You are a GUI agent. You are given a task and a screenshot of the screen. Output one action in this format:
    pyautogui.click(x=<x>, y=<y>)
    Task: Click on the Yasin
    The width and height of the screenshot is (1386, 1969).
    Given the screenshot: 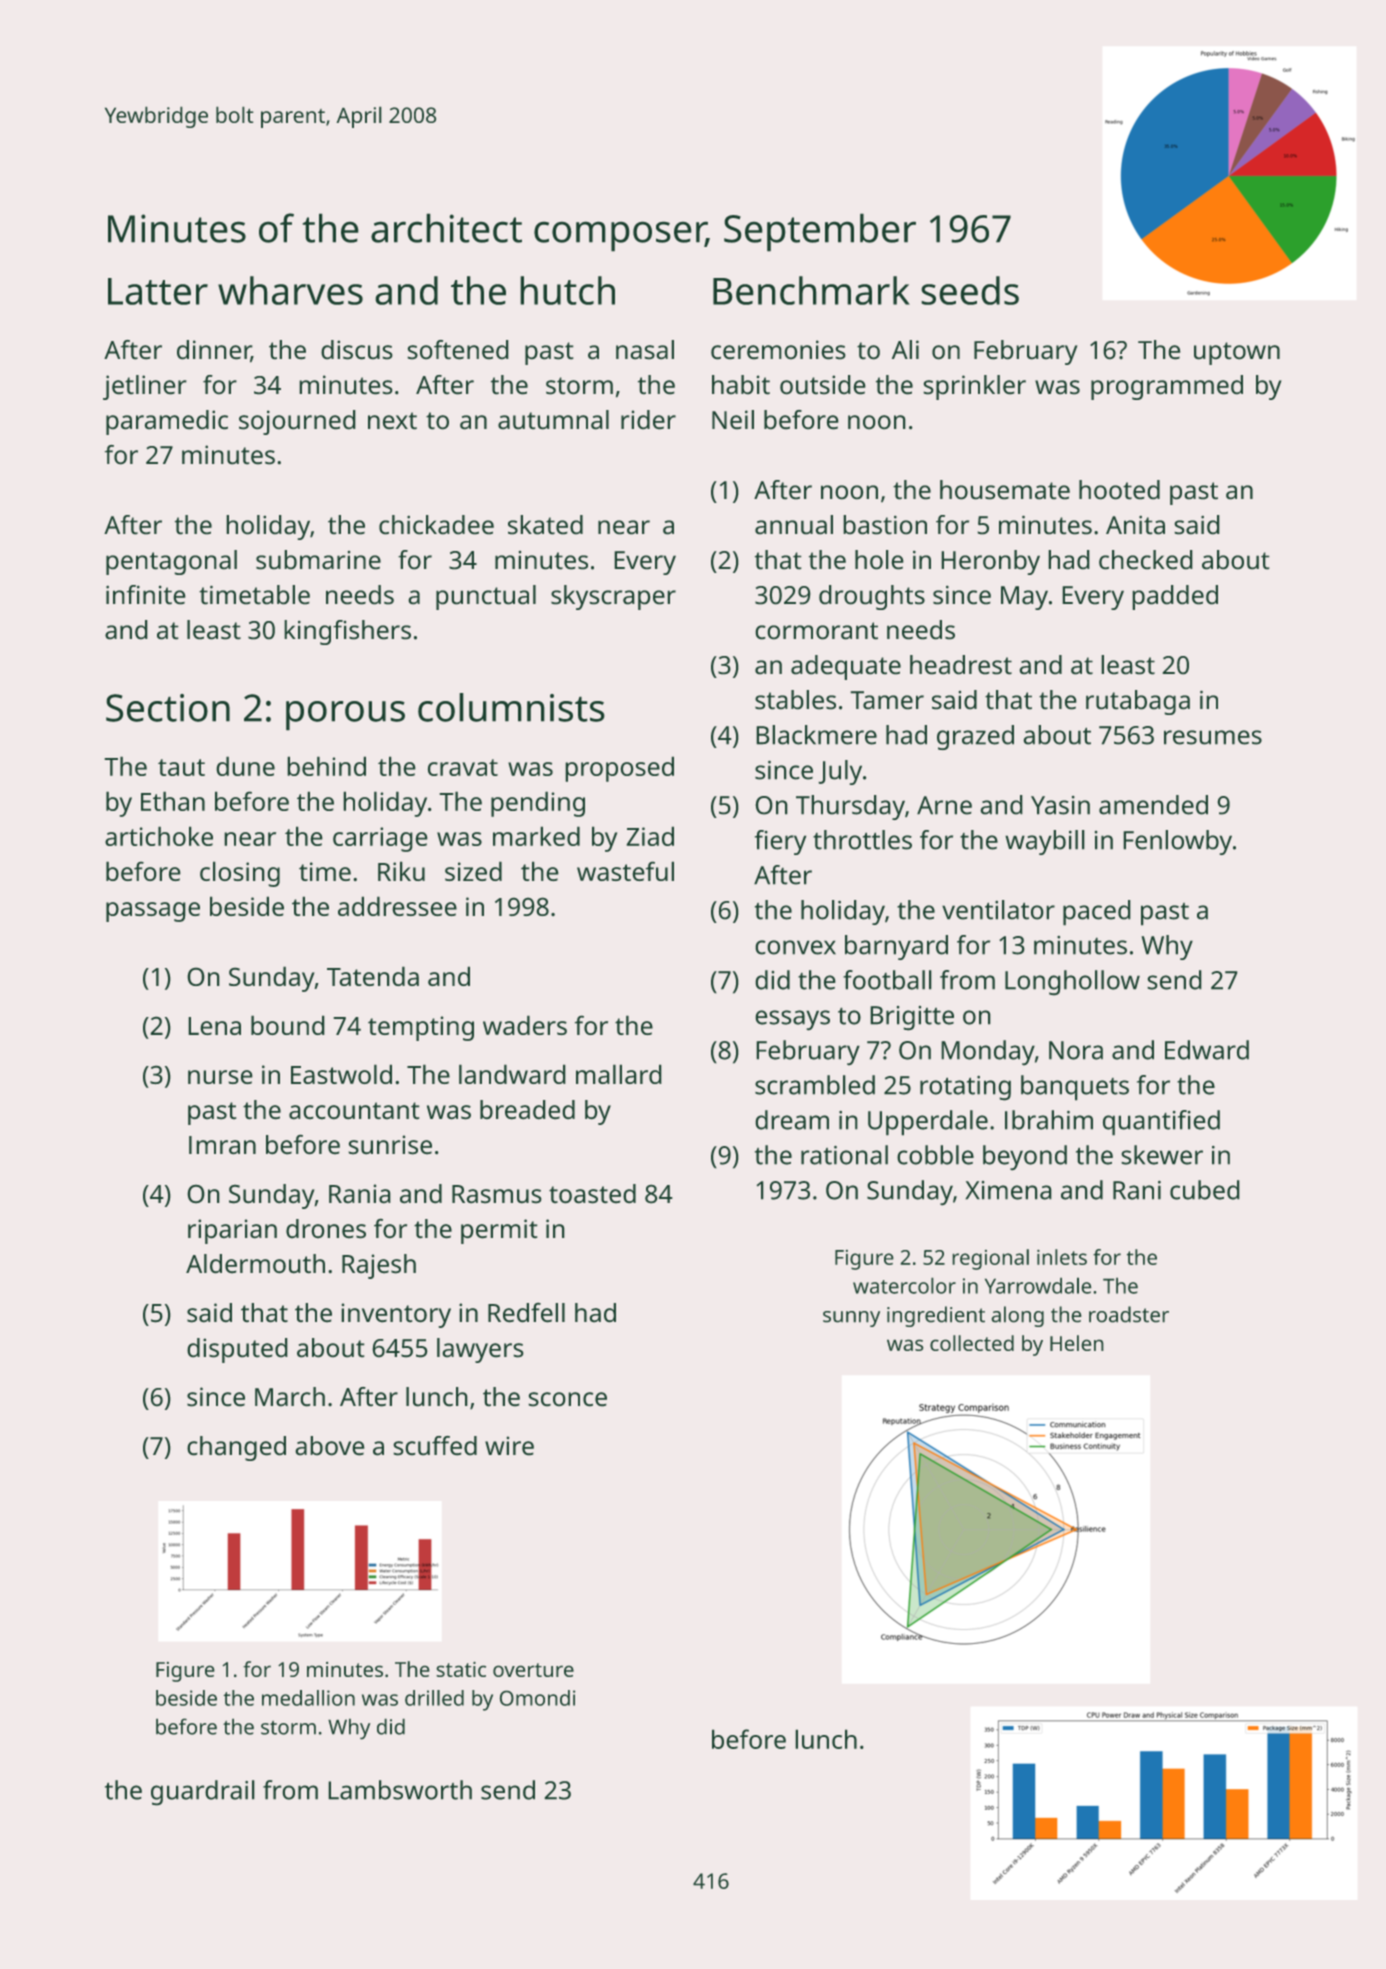 What is the action you would take?
    pyautogui.click(x=1060, y=805)
